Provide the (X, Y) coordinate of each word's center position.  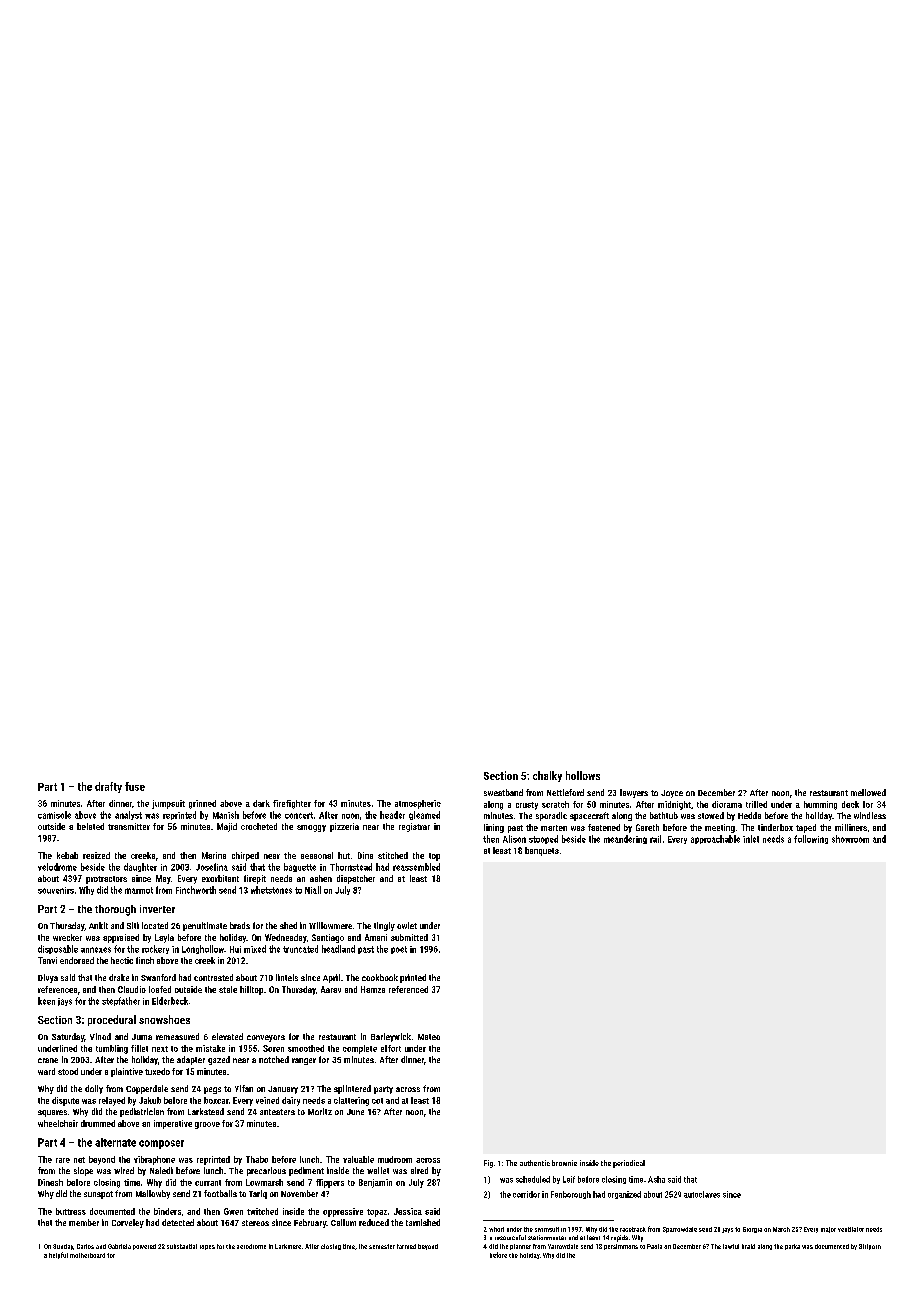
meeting (720, 828)
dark (261, 803)
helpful (58, 1255)
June (355, 1112)
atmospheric (418, 804)
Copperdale (147, 1089)
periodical (629, 1164)
